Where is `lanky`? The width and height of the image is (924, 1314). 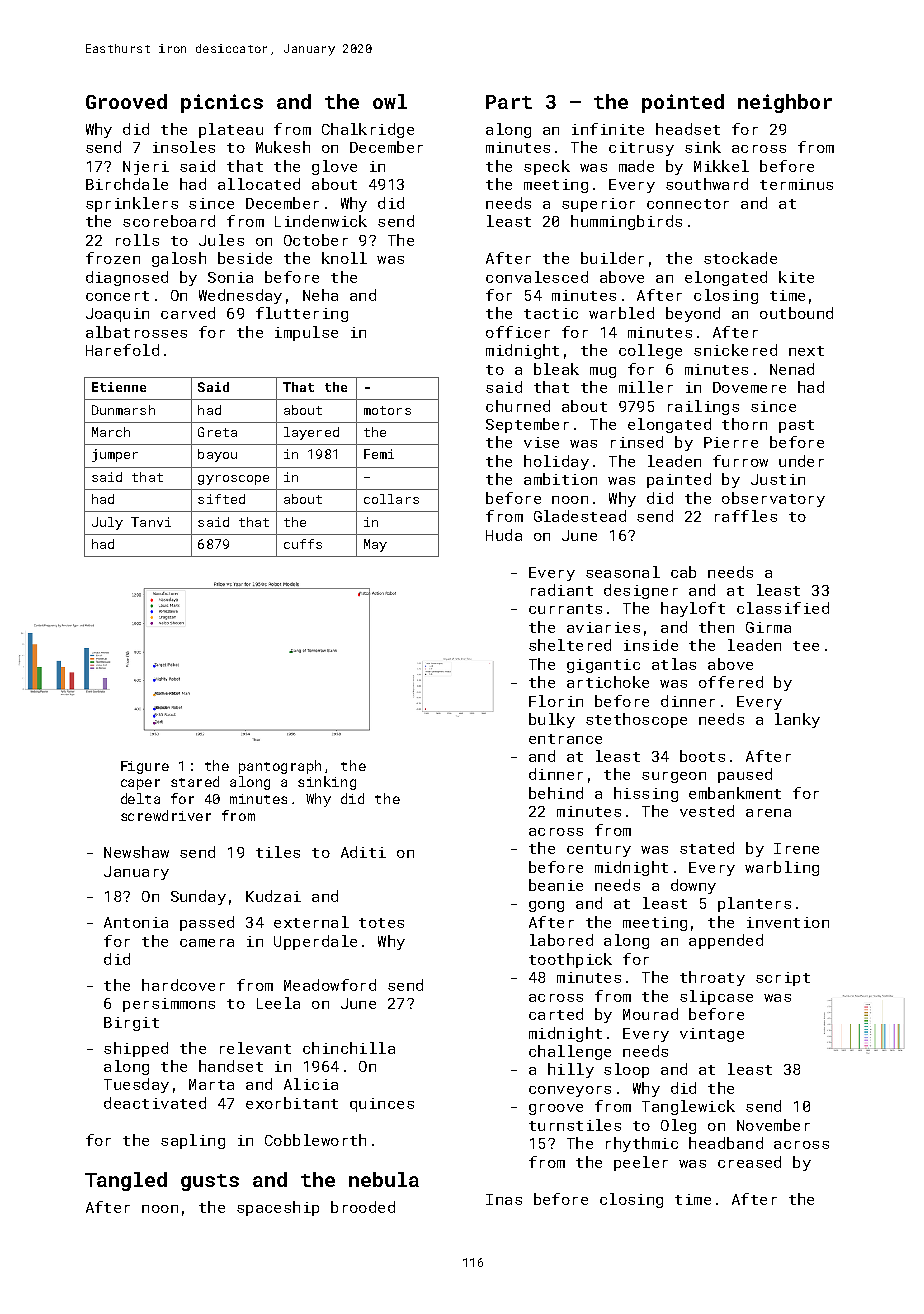 lanky is located at coordinates (797, 720).
